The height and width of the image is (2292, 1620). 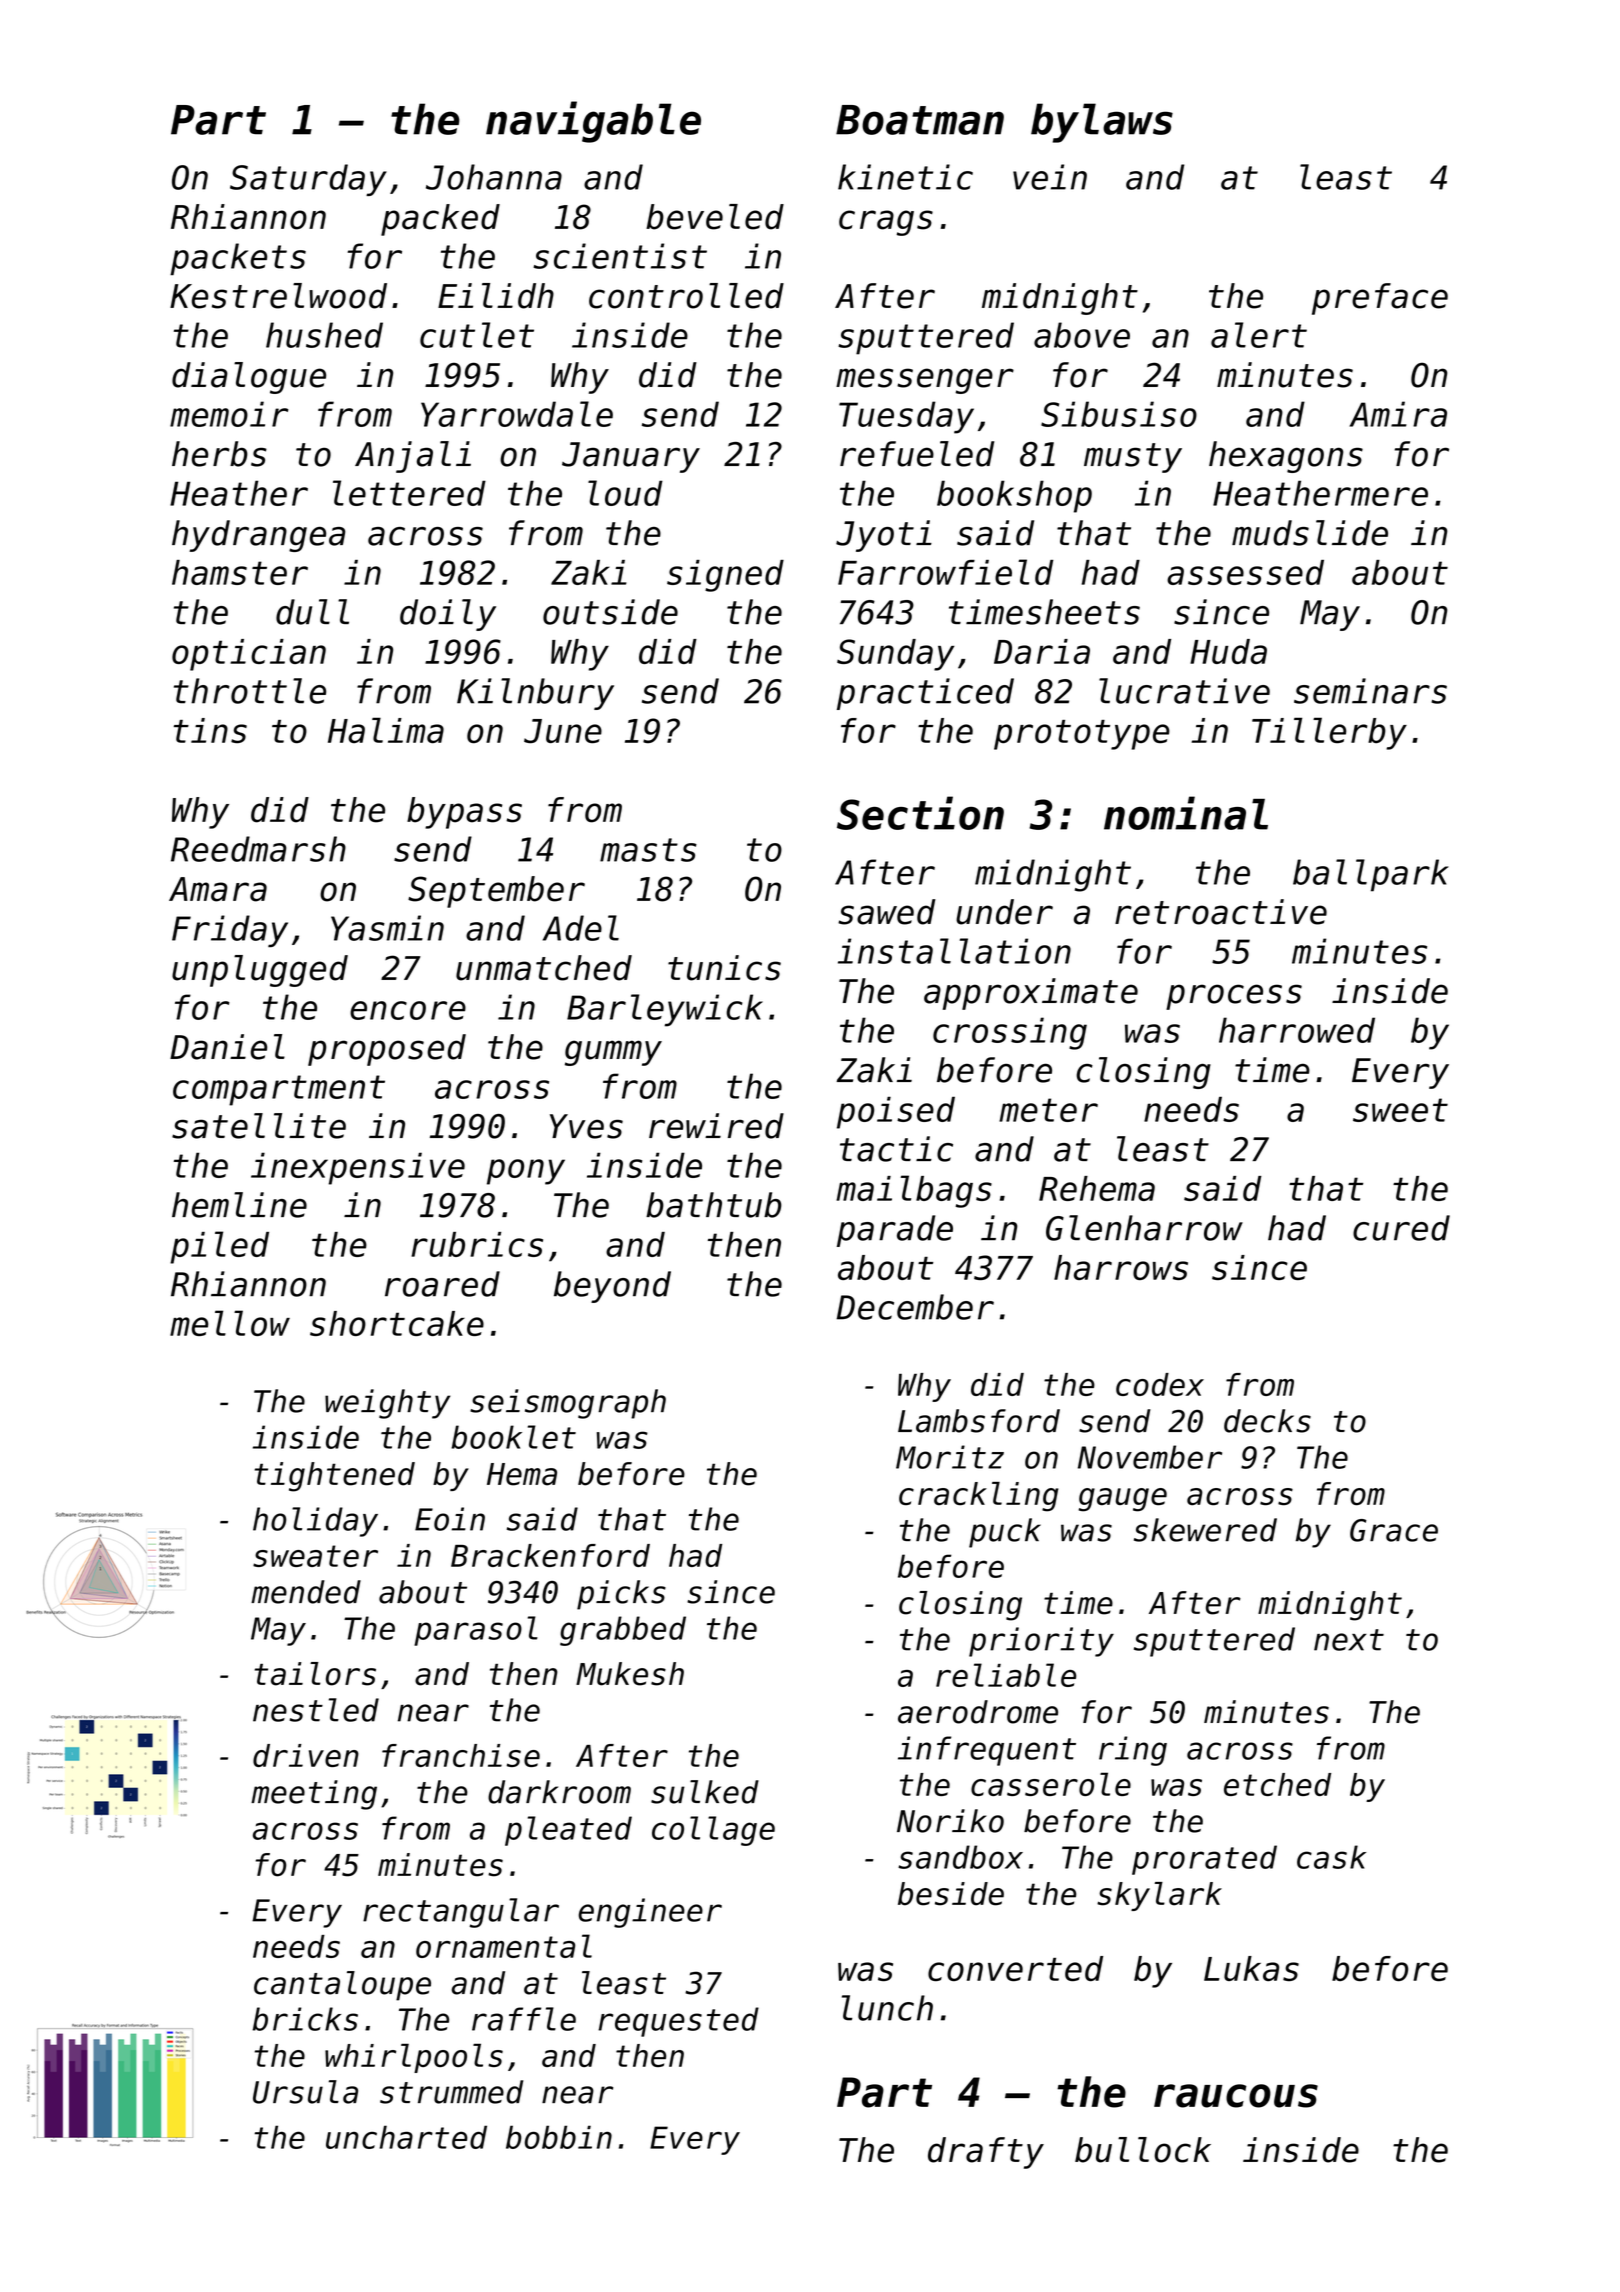 What do you see at coordinates (917, 454) in the image?
I see `refueled` at bounding box center [917, 454].
